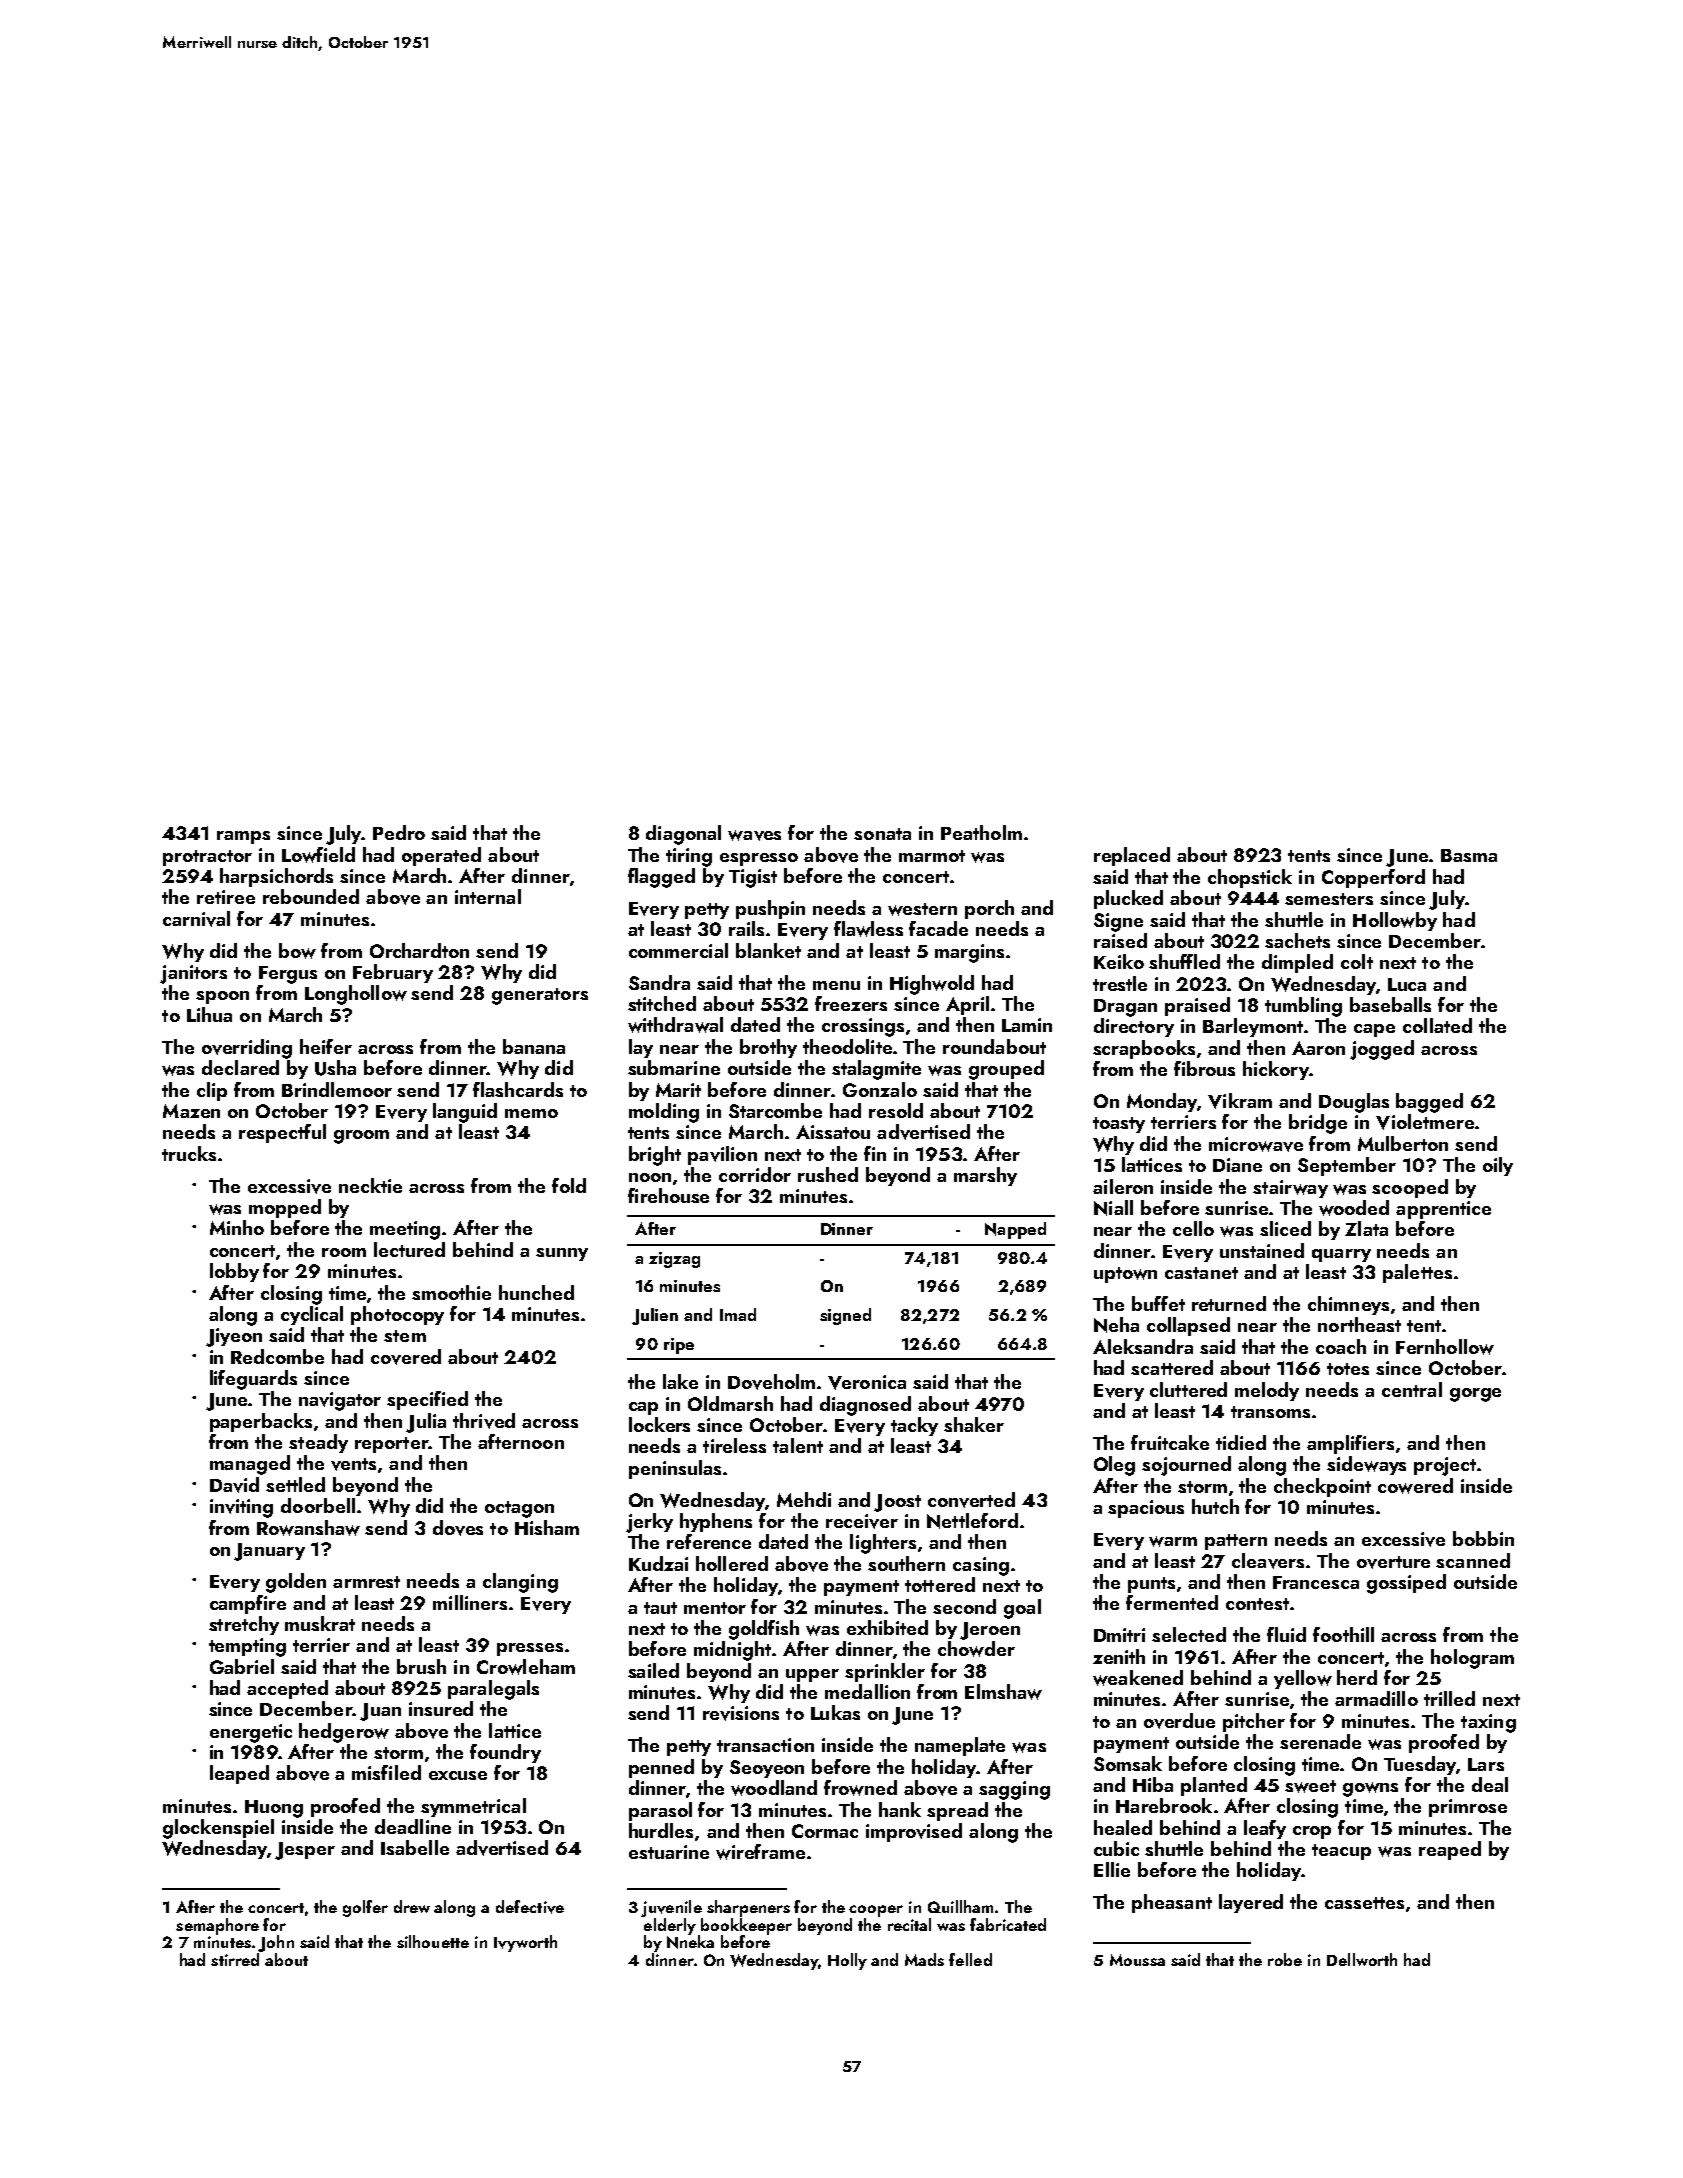 The image size is (1683, 2178). Describe the element at coordinates (218, 1829) in the screenshot. I see `glockenspiel` at that location.
